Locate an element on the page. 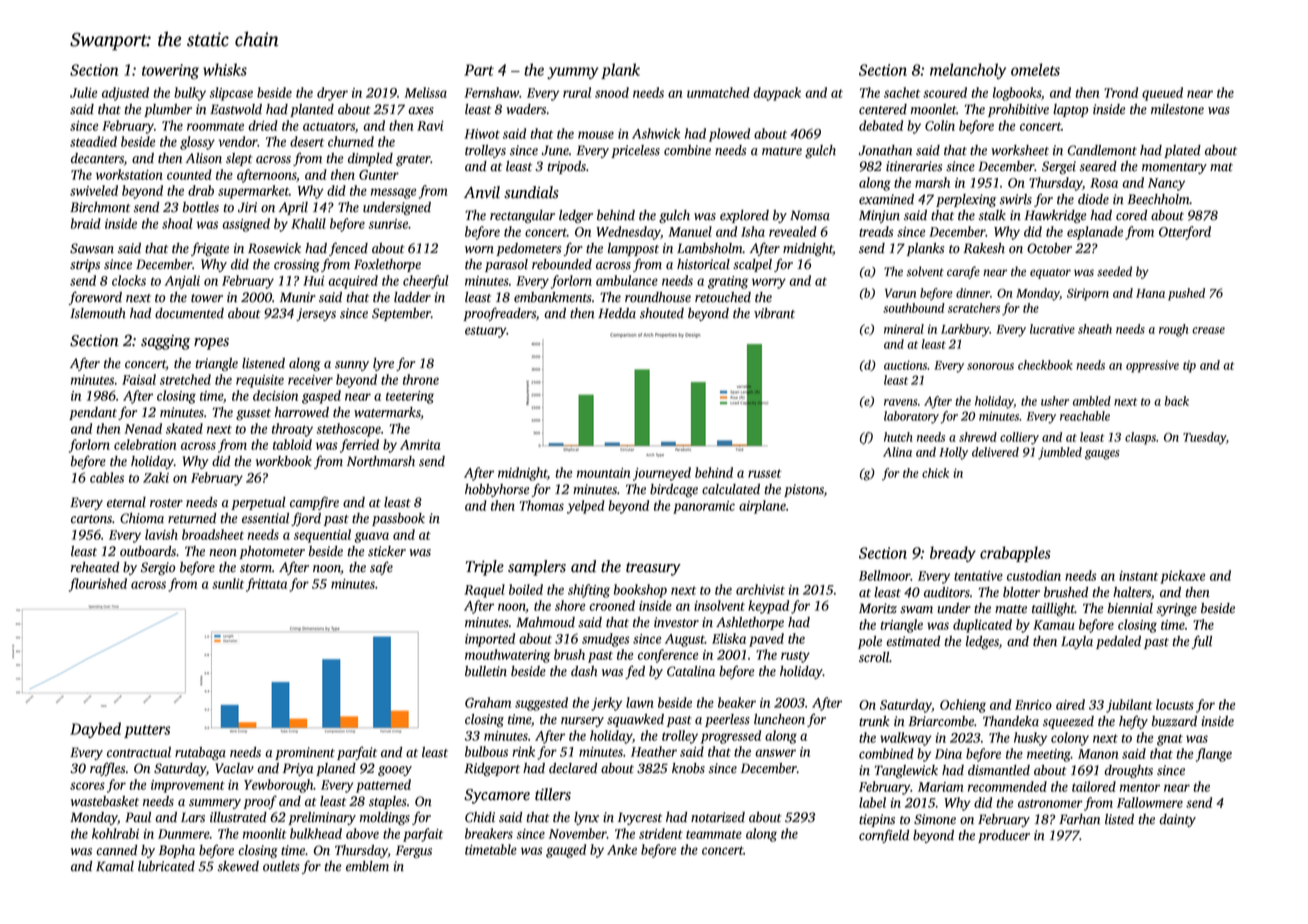 This page has height=924, width=1308. Otterford is located at coordinates (1185, 233).
